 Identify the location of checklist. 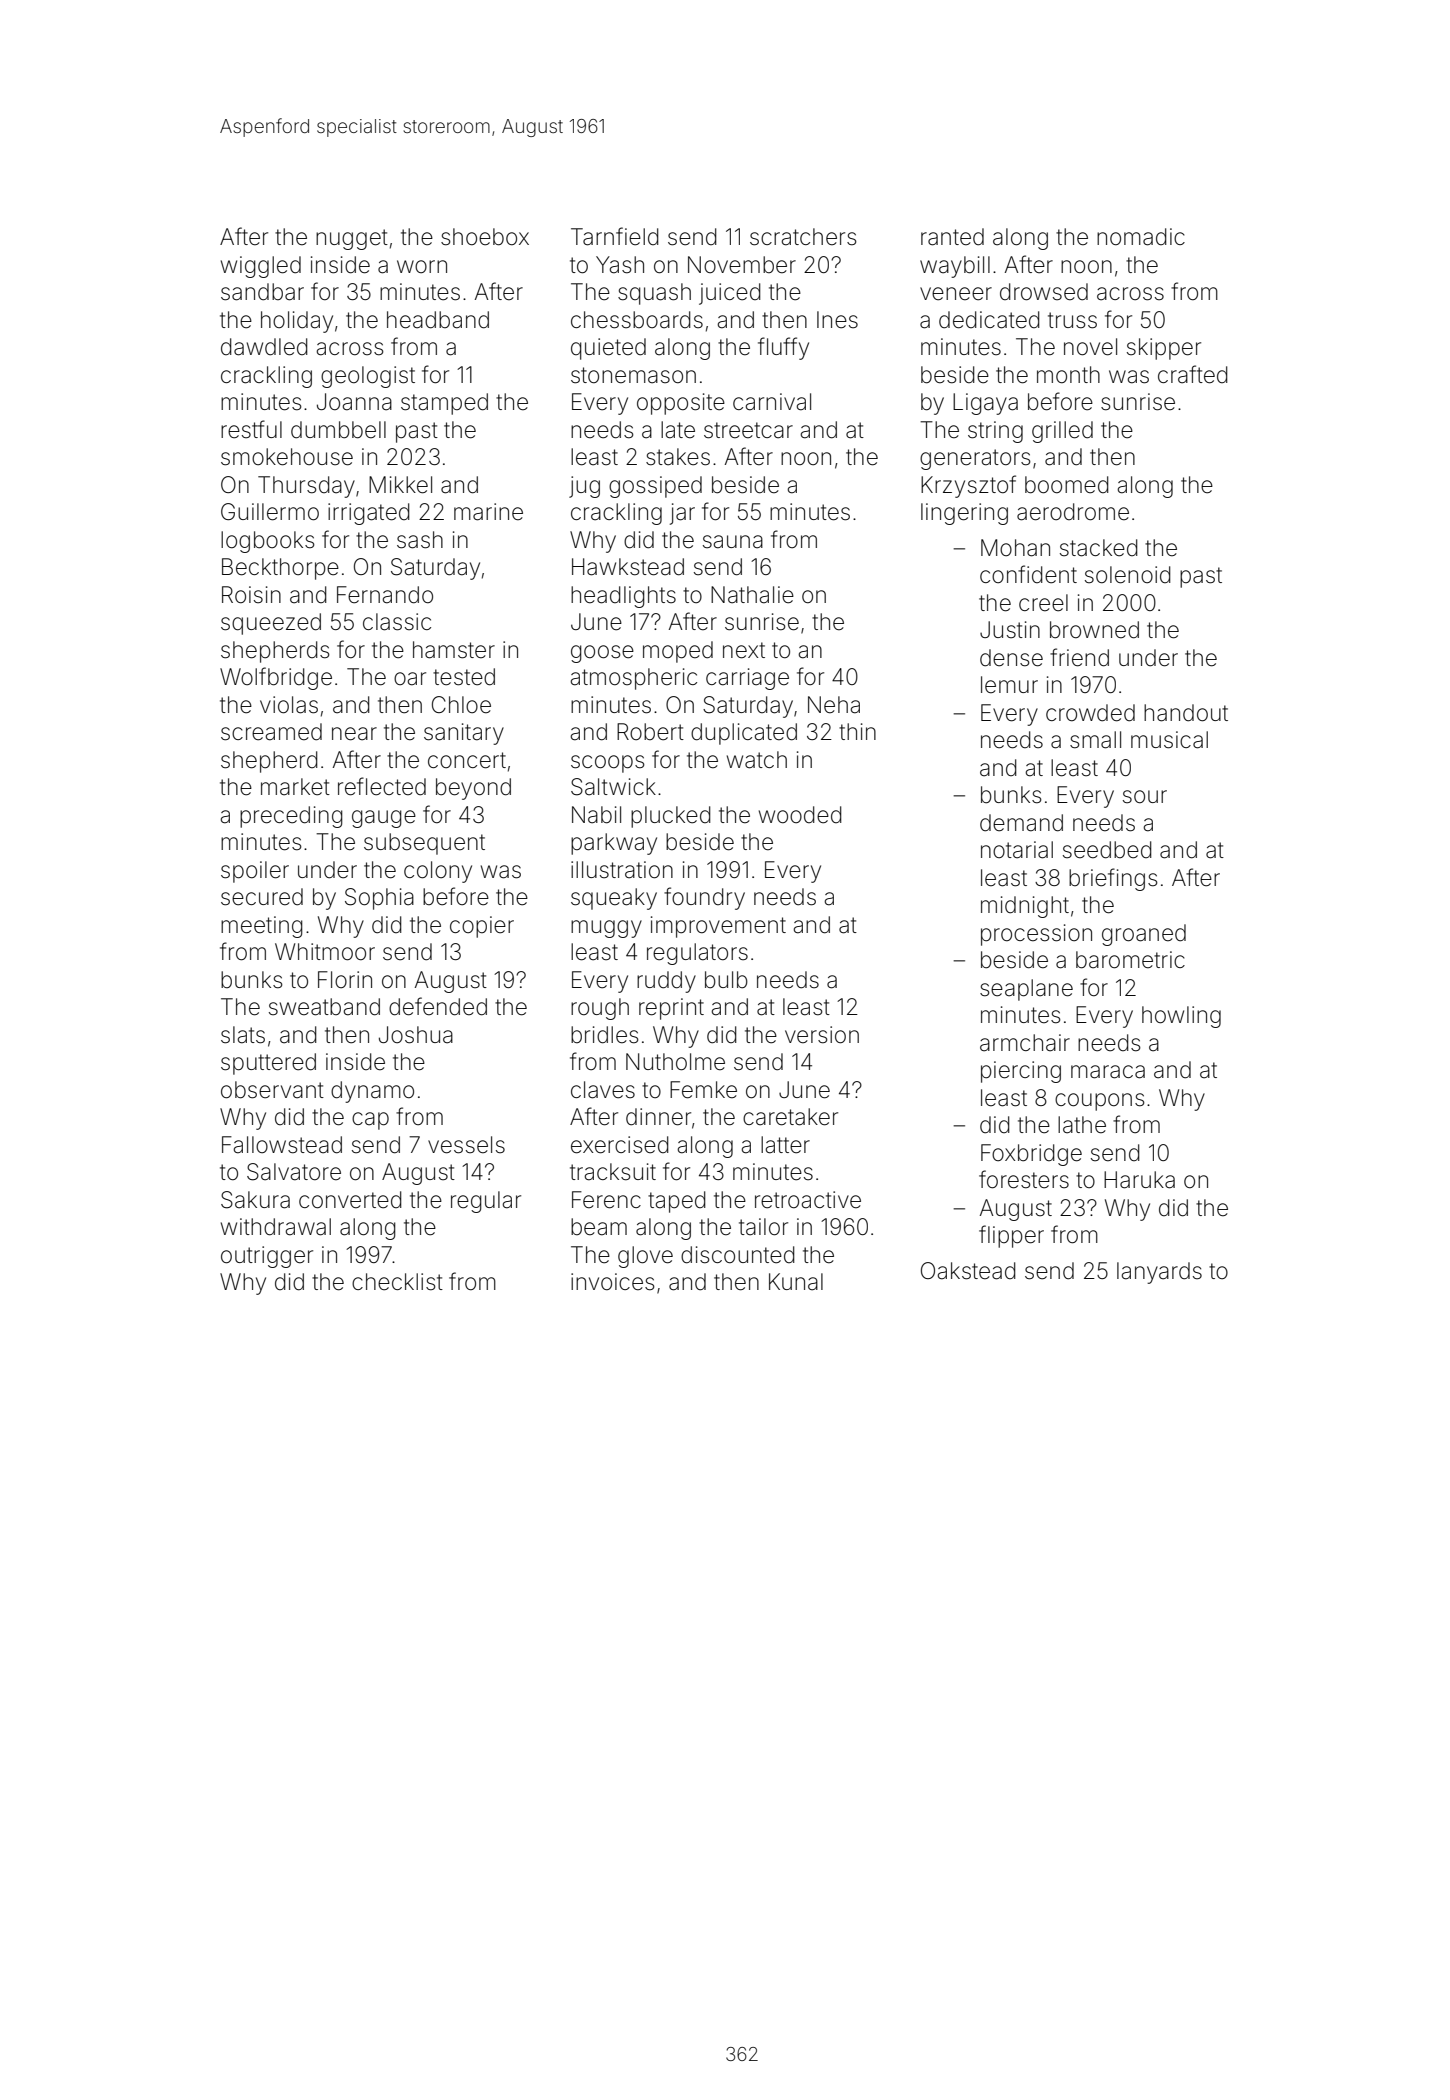
(397, 1282).
